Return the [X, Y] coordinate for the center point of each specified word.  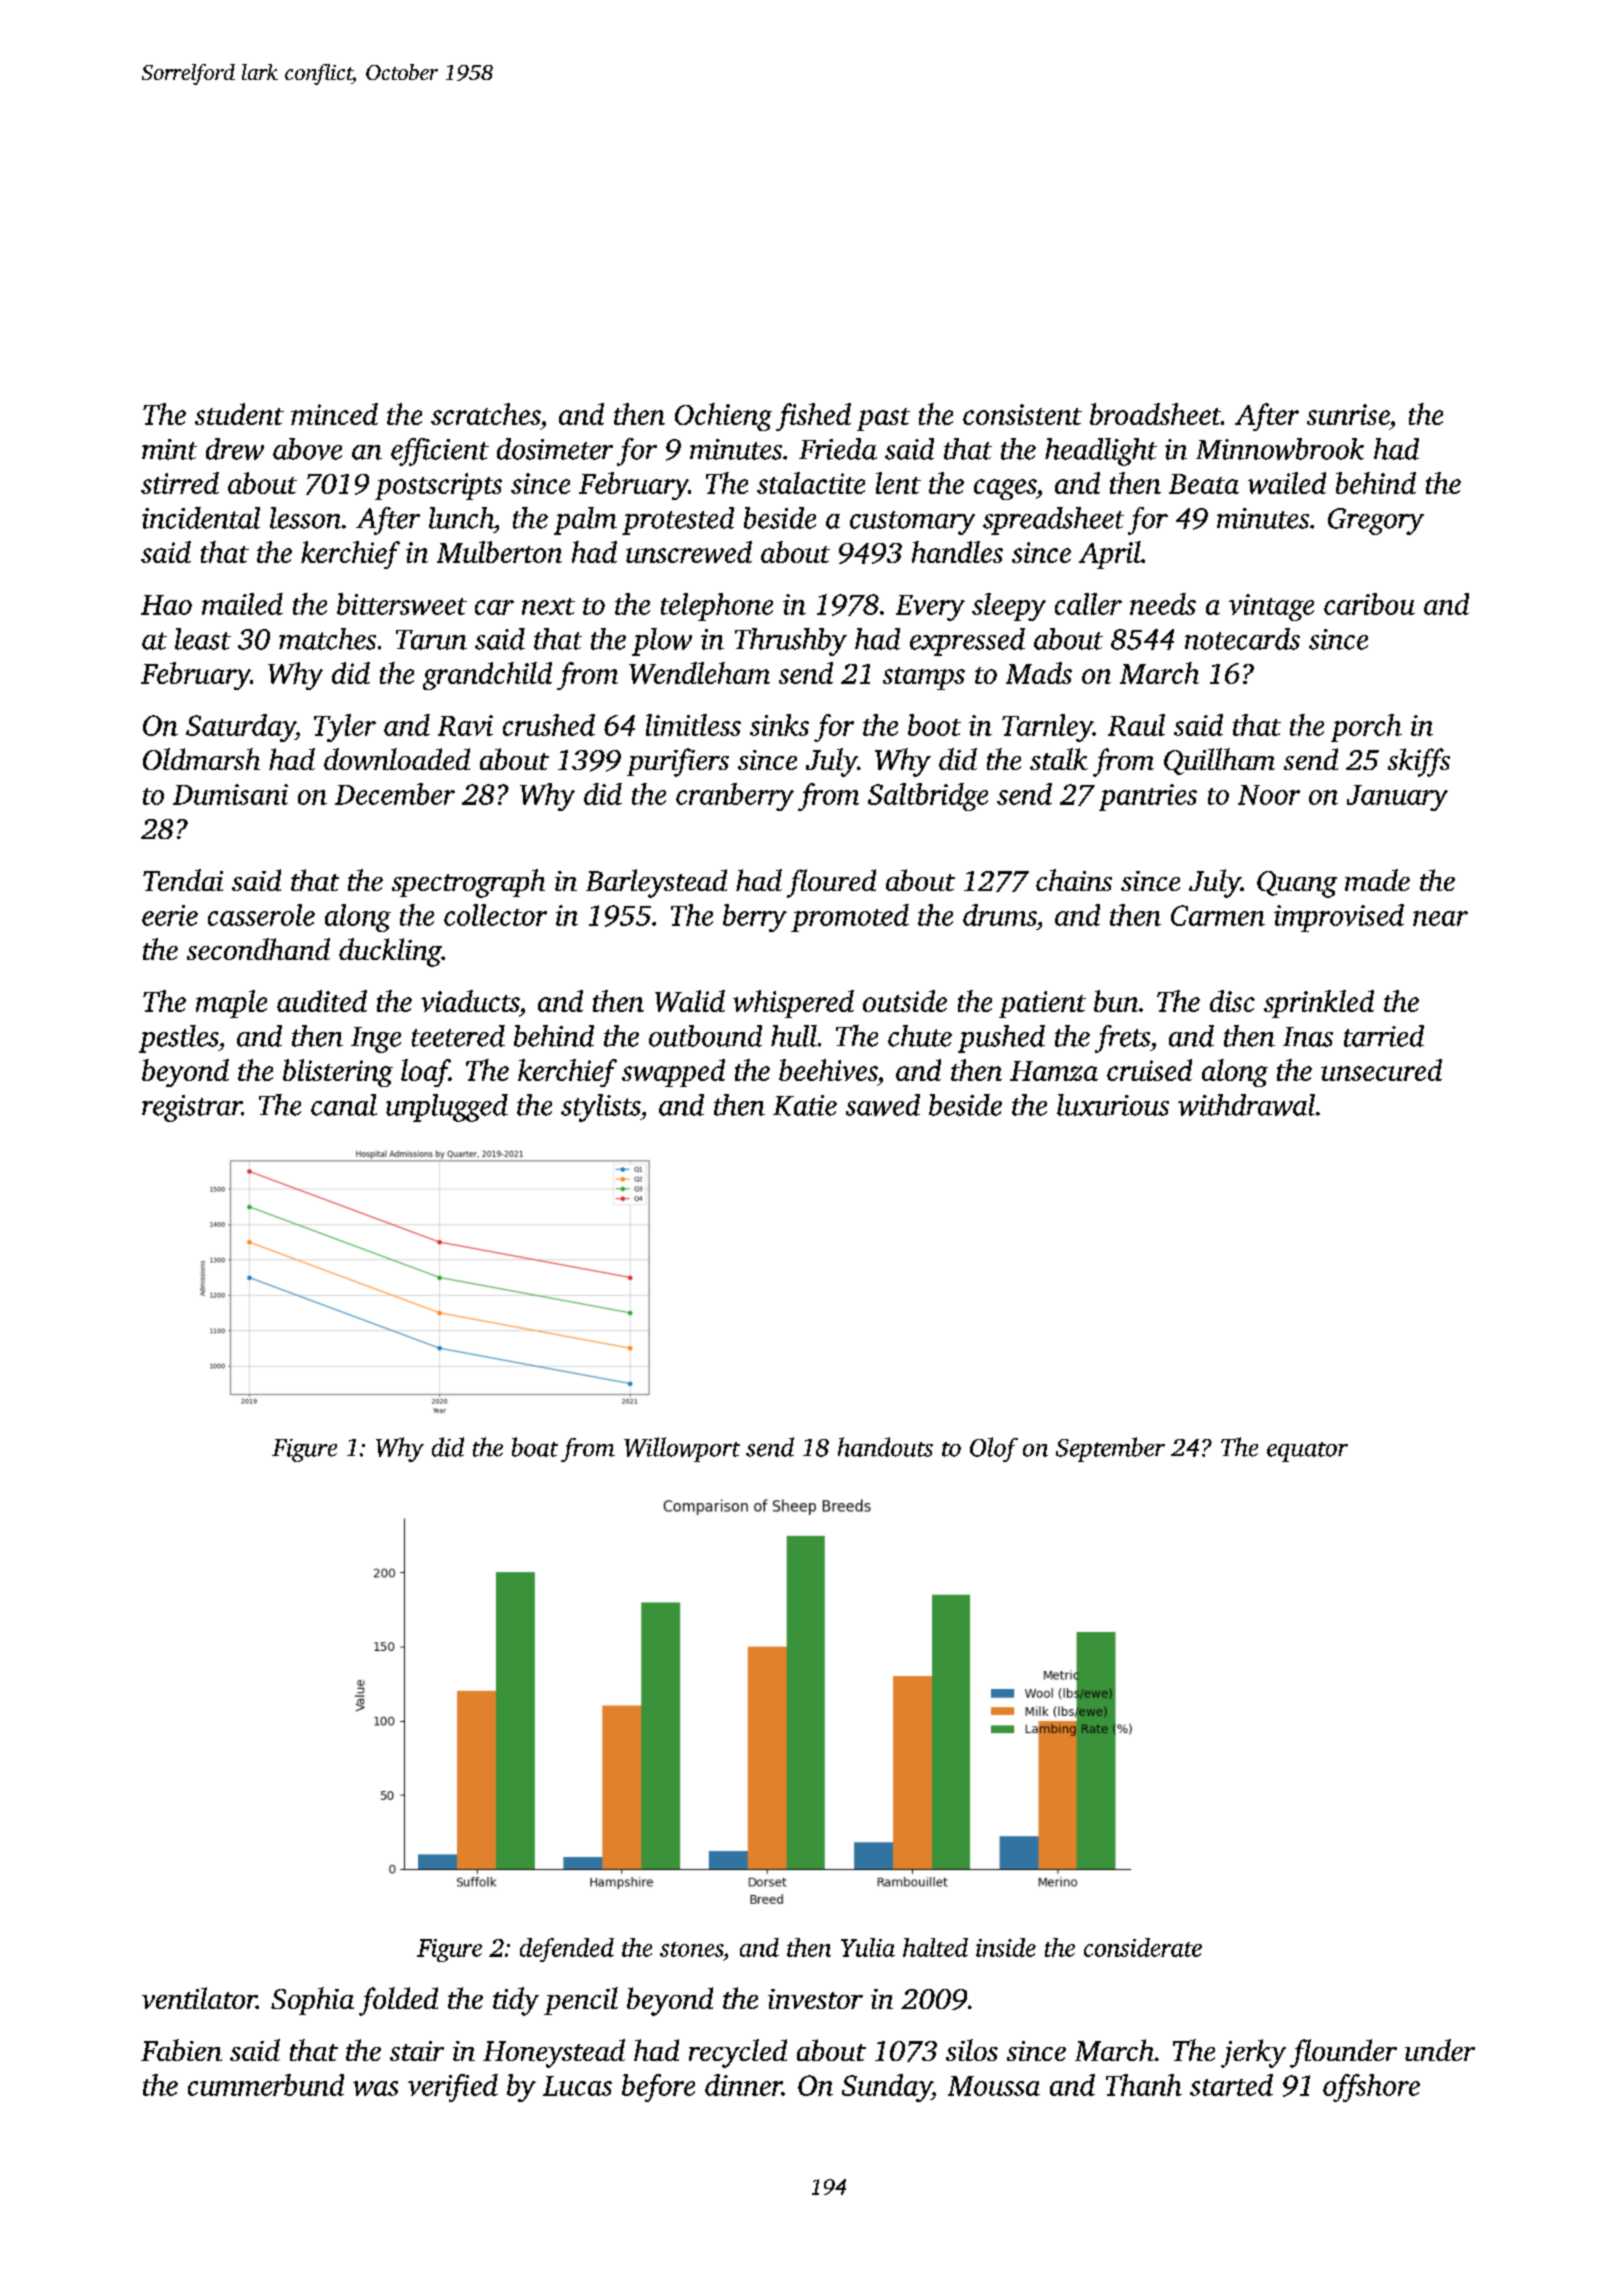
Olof [994, 1449]
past [883, 419]
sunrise [1348, 414]
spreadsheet [1053, 521]
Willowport [682, 1449]
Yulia [868, 1947]
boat [535, 1447]
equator [1307, 1452]
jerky [1253, 2053]
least [203, 639]
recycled [738, 2053]
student [239, 414]
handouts [885, 1447]
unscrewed [689, 552]
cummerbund [266, 2085]
